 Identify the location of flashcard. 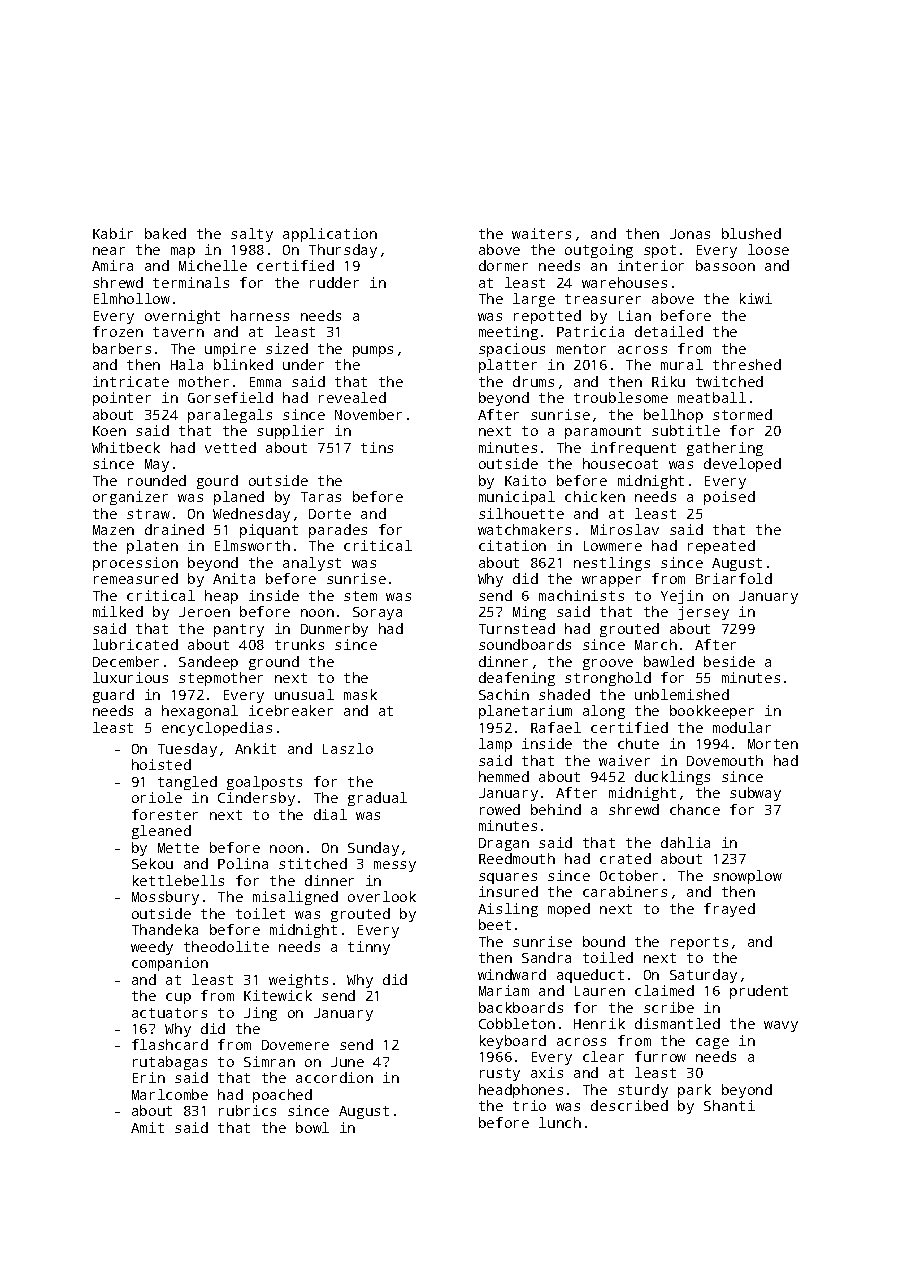
(170, 1044).
